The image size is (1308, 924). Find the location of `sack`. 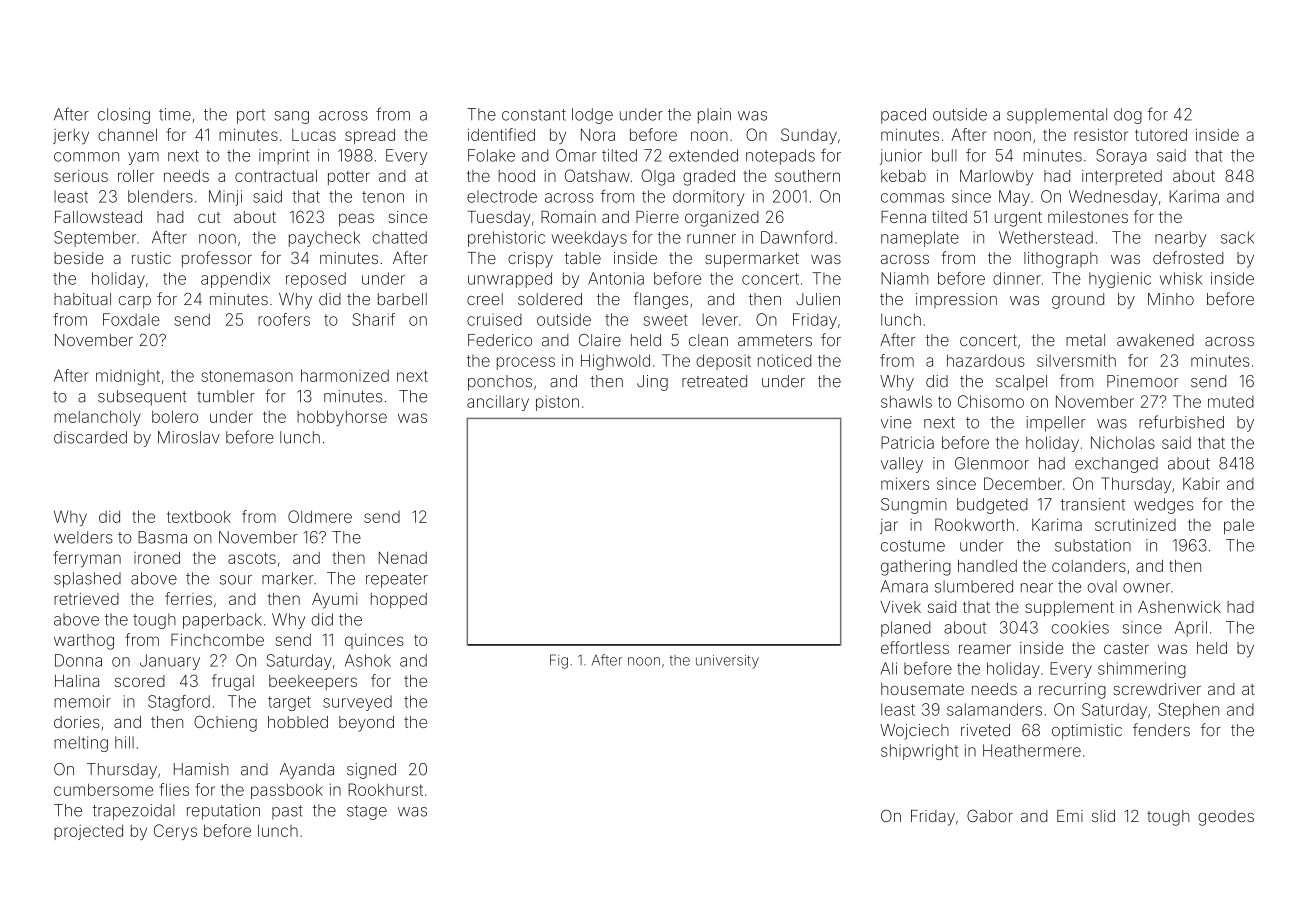

sack is located at coordinates (1237, 237).
